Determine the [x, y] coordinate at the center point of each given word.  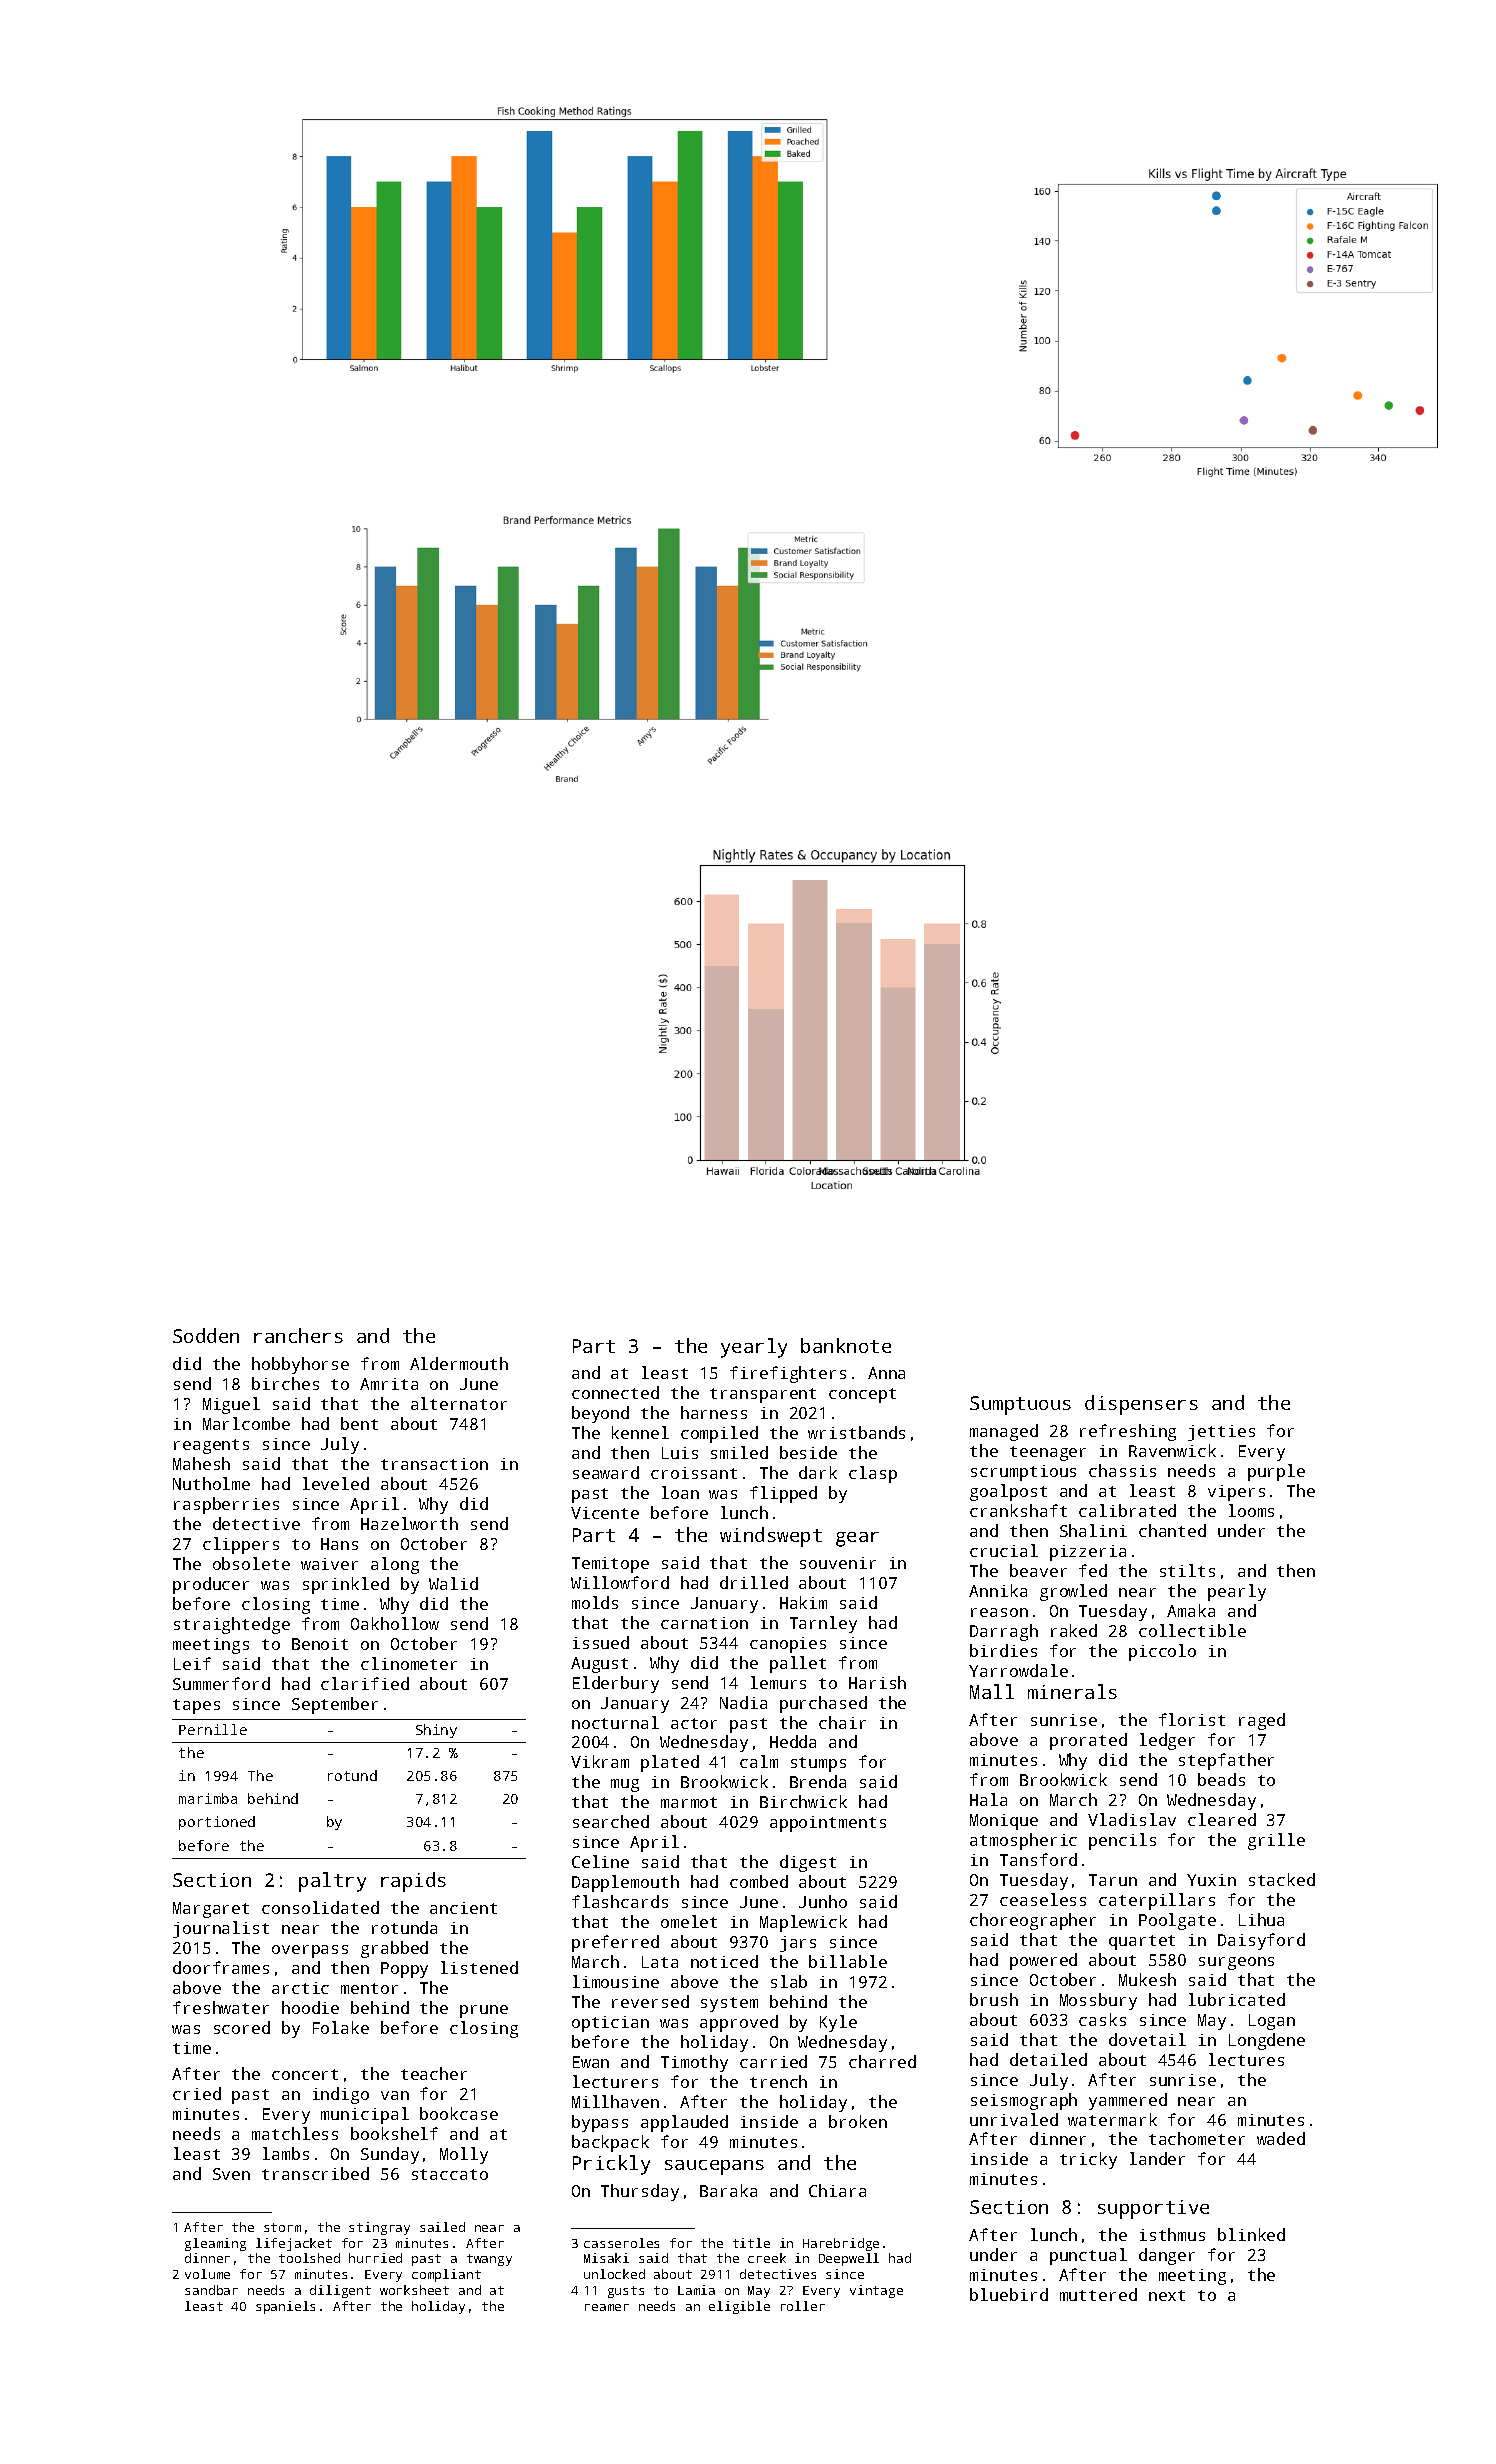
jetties [1221, 1433]
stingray [379, 2228]
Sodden [206, 1335]
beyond [600, 1414]
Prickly [611, 2165]
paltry [332, 1882]
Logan [1272, 2022]
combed [759, 1881]
